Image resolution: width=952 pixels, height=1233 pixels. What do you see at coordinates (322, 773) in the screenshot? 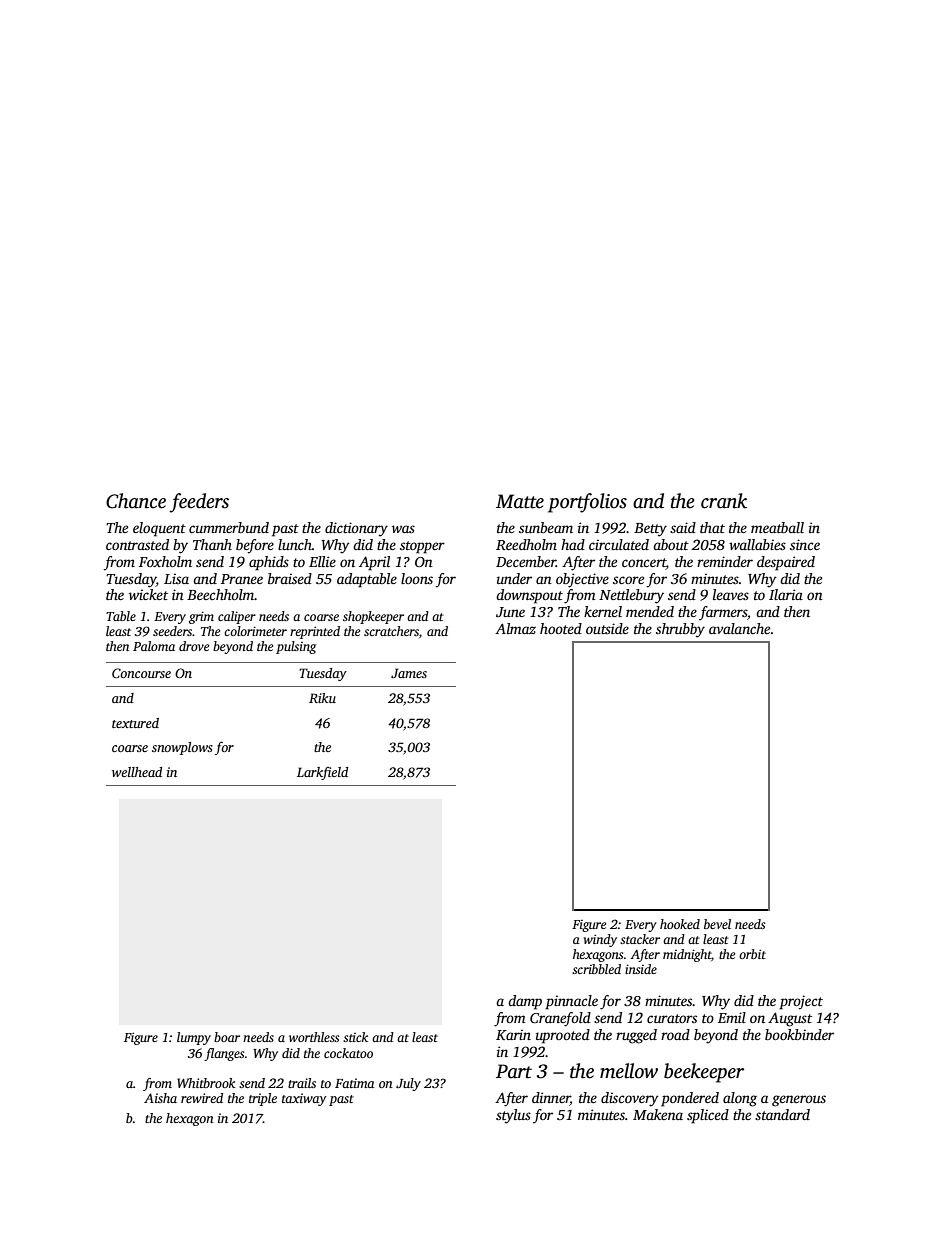
I see `Larkfield` at bounding box center [322, 773].
